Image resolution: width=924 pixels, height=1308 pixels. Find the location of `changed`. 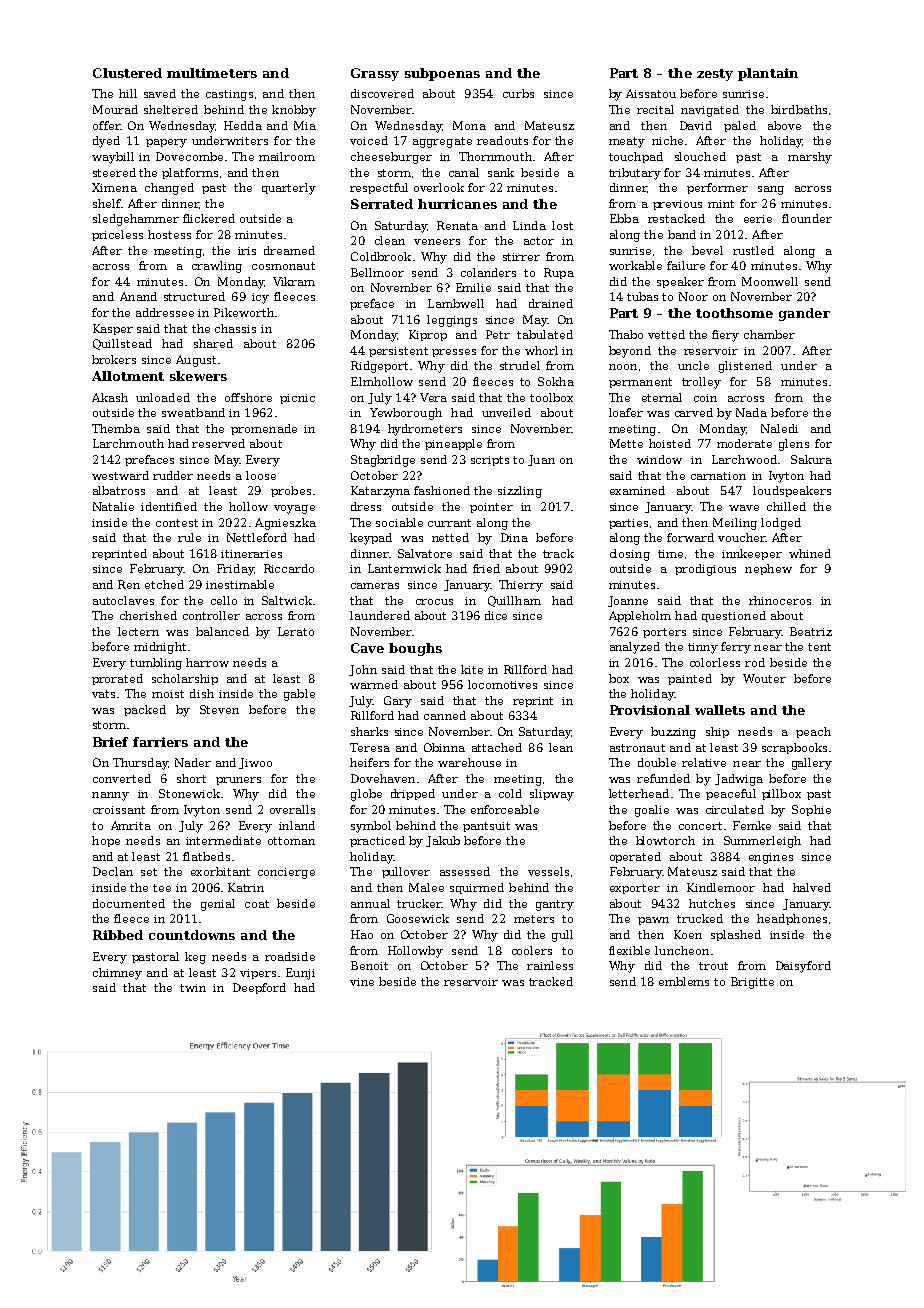

changed is located at coordinates (169, 189).
